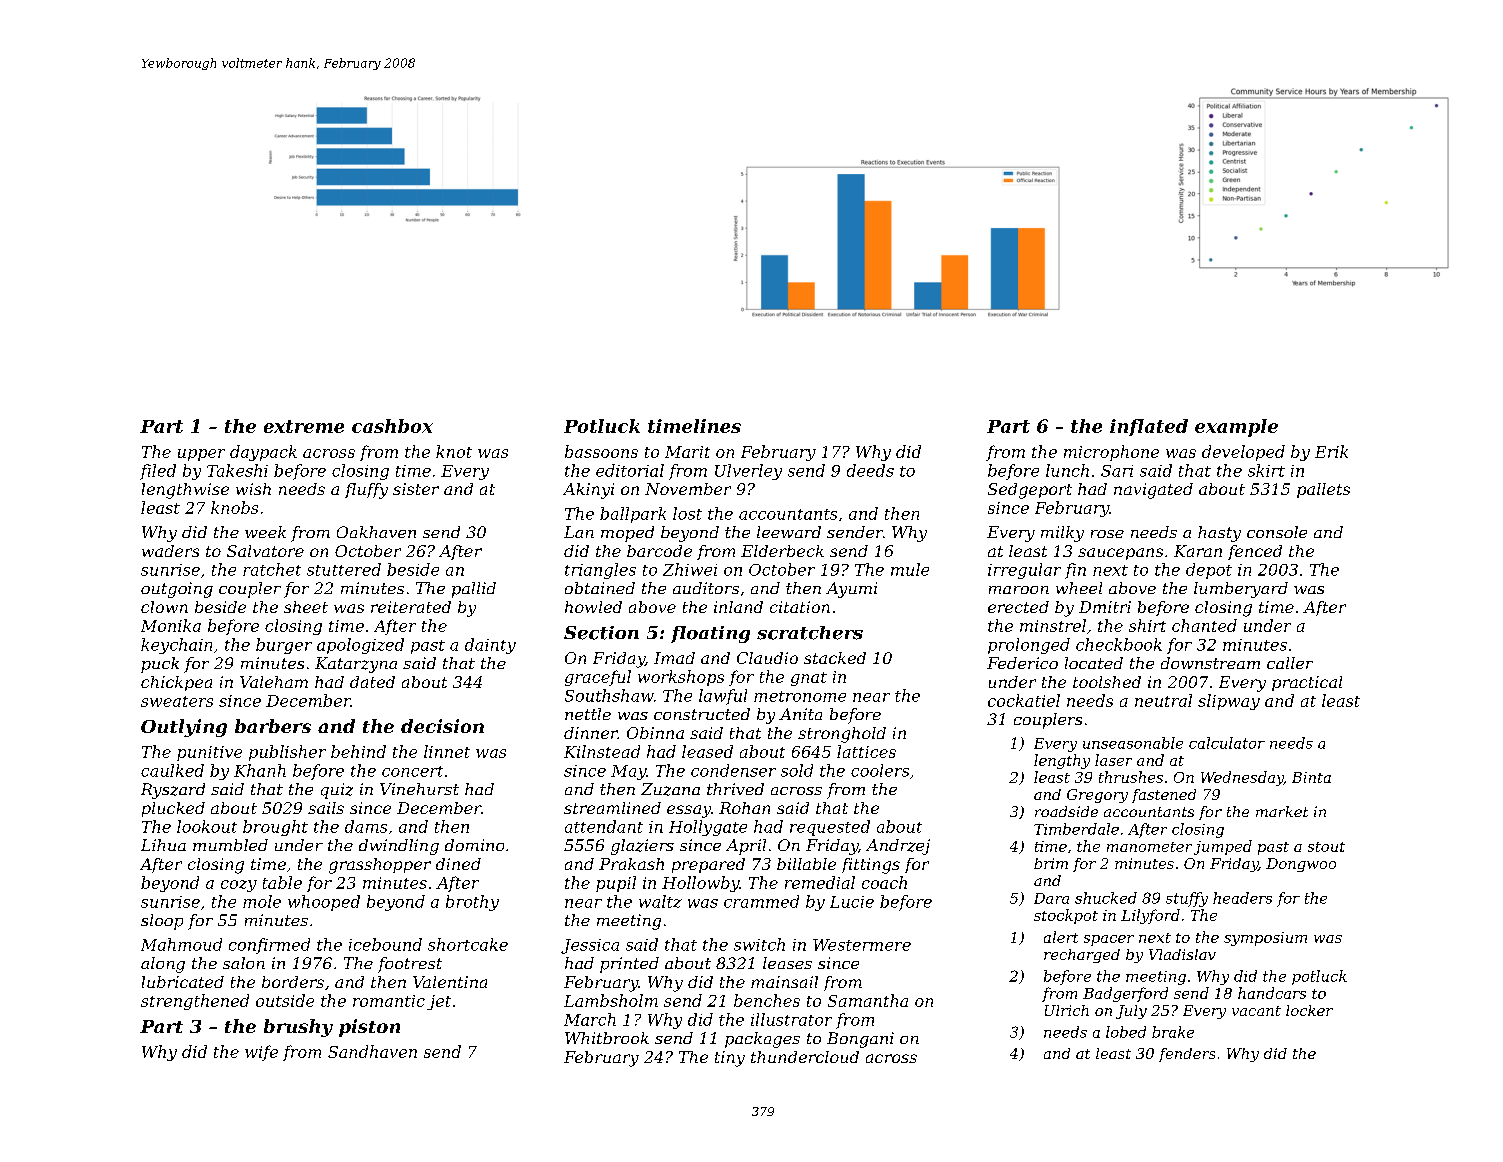 The height and width of the screenshot is (1162, 1503). I want to click on Outlying, so click(184, 728).
